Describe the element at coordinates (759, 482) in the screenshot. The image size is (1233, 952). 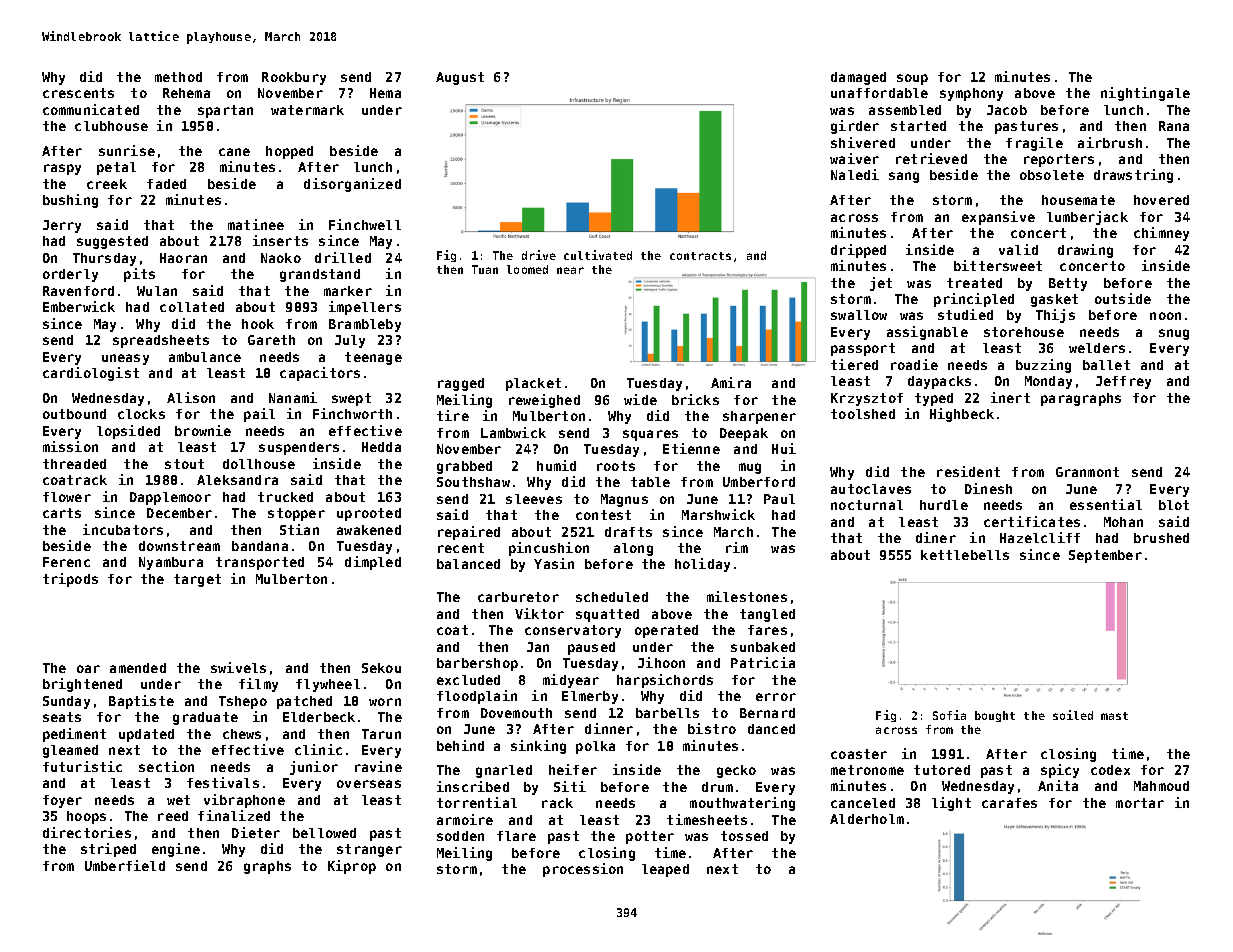
I see `Umberford` at that location.
